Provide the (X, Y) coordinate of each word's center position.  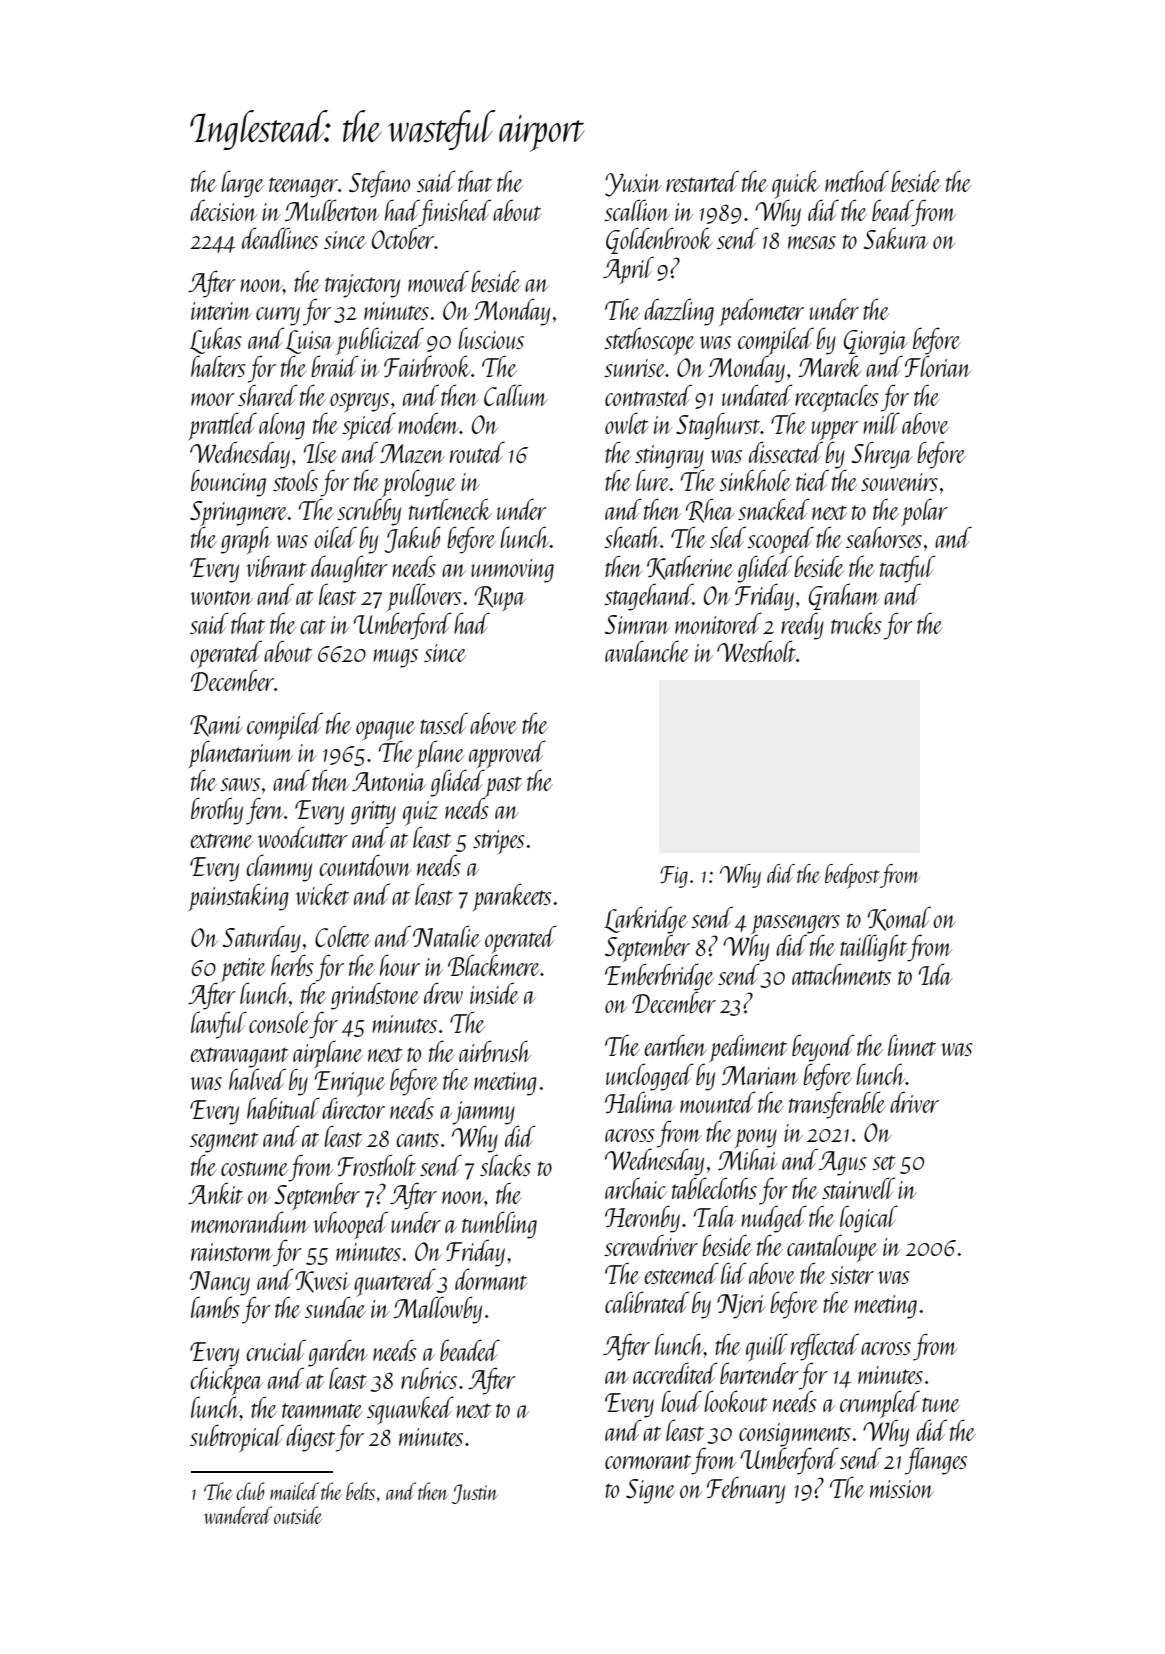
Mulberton (332, 210)
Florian (938, 366)
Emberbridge (659, 977)
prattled (222, 426)
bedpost (852, 876)
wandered (238, 1515)
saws (240, 784)
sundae (335, 1307)
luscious (491, 338)
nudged (774, 1219)
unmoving (512, 571)
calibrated (647, 1302)
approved (507, 754)
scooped (780, 540)
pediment (748, 1048)
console (279, 1022)
